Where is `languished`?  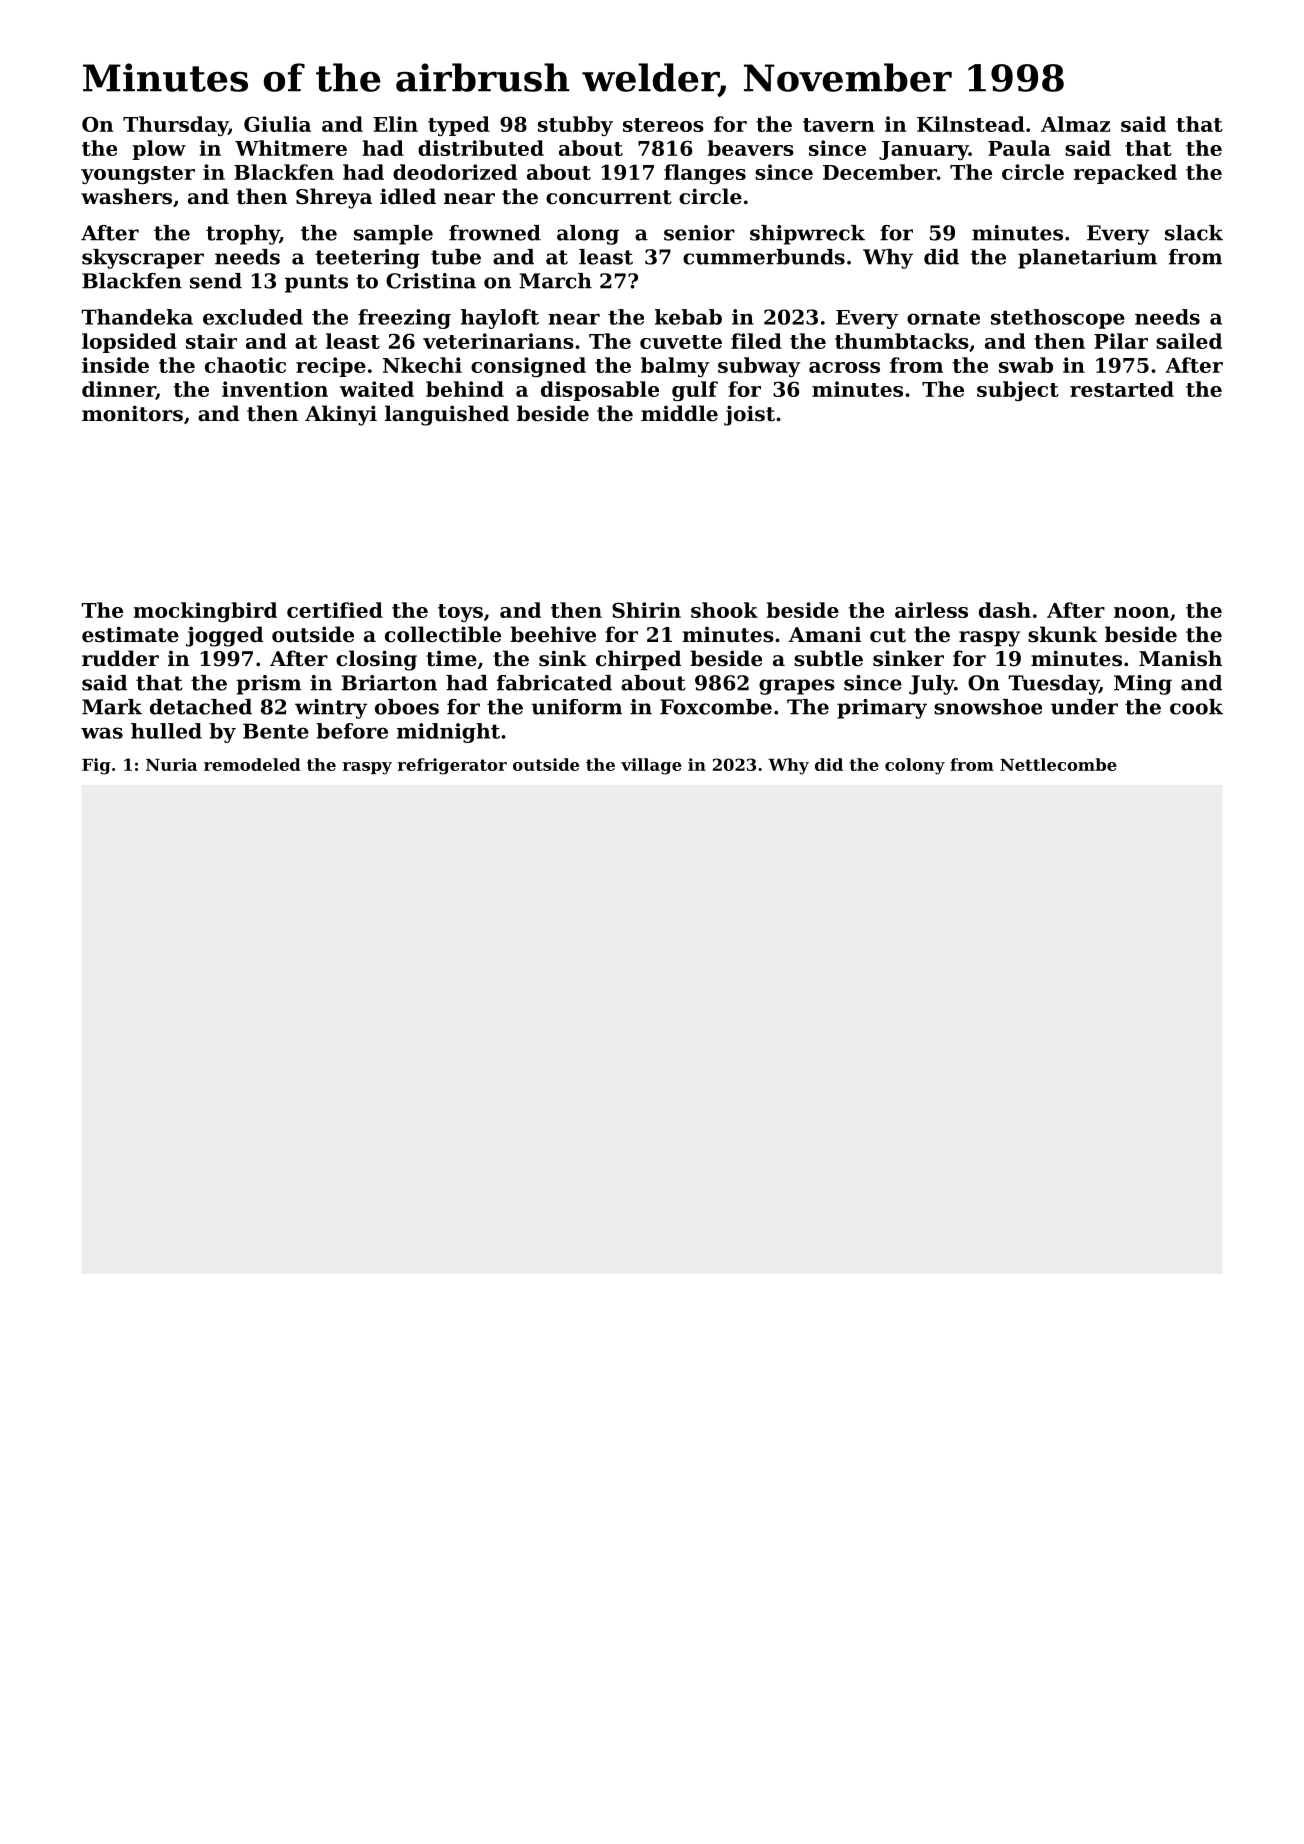
languished is located at coordinates (447, 415).
